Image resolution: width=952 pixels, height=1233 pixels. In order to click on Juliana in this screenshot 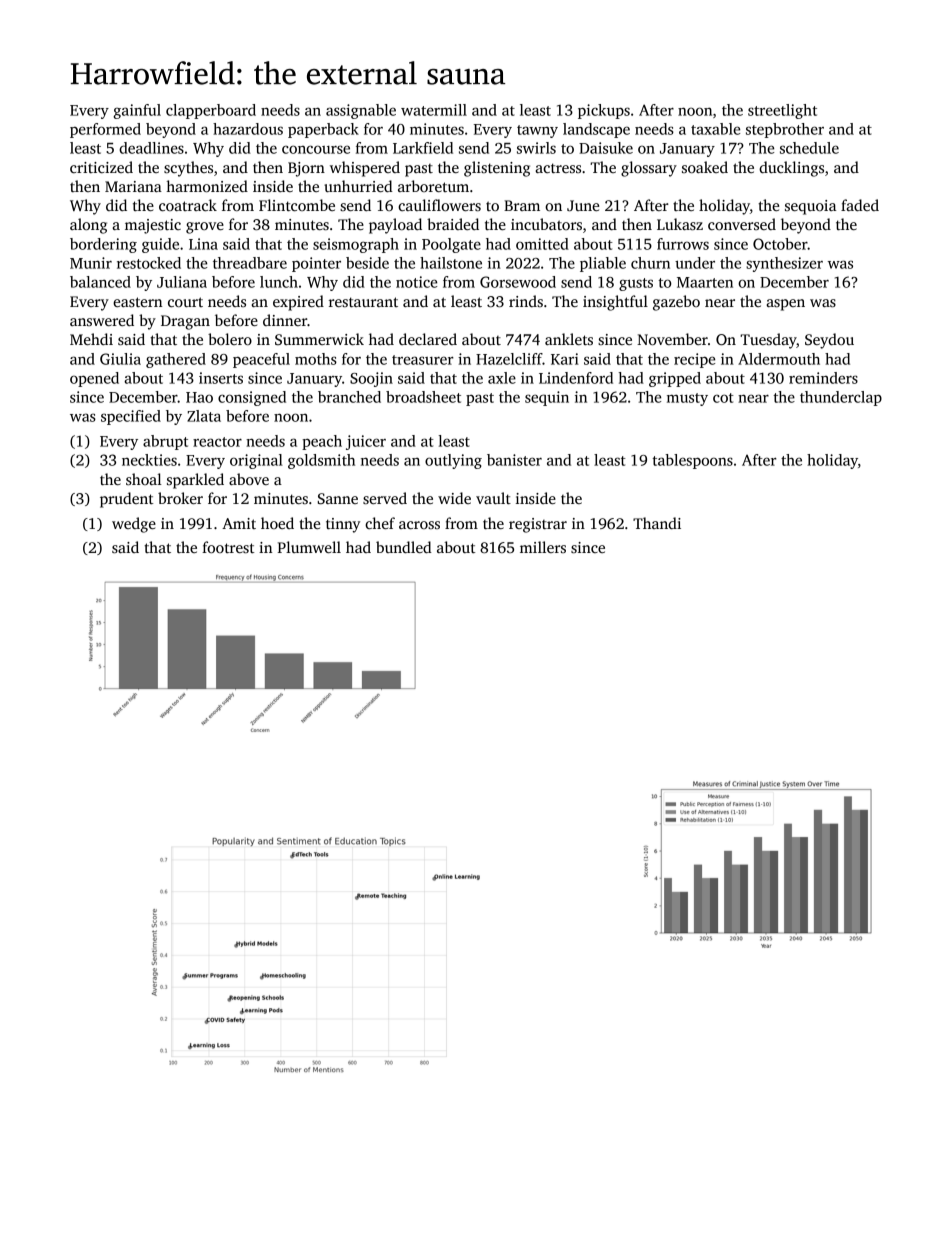, I will do `click(182, 282)`.
